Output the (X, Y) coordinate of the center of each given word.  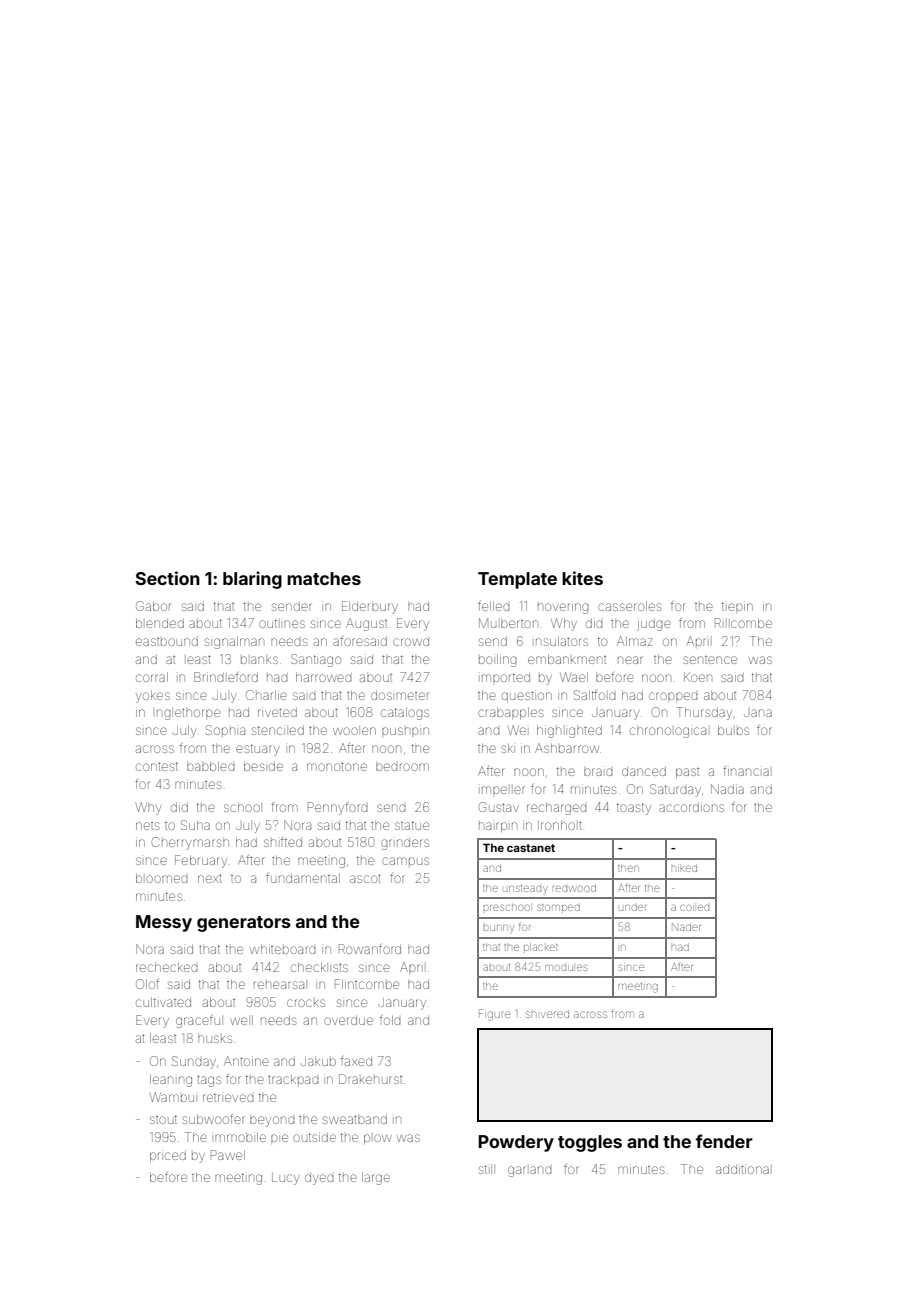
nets (147, 826)
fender (724, 1141)
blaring (252, 580)
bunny (498, 929)
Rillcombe (743, 623)
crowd (411, 641)
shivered (547, 1014)
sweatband (355, 1119)
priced (168, 1156)
